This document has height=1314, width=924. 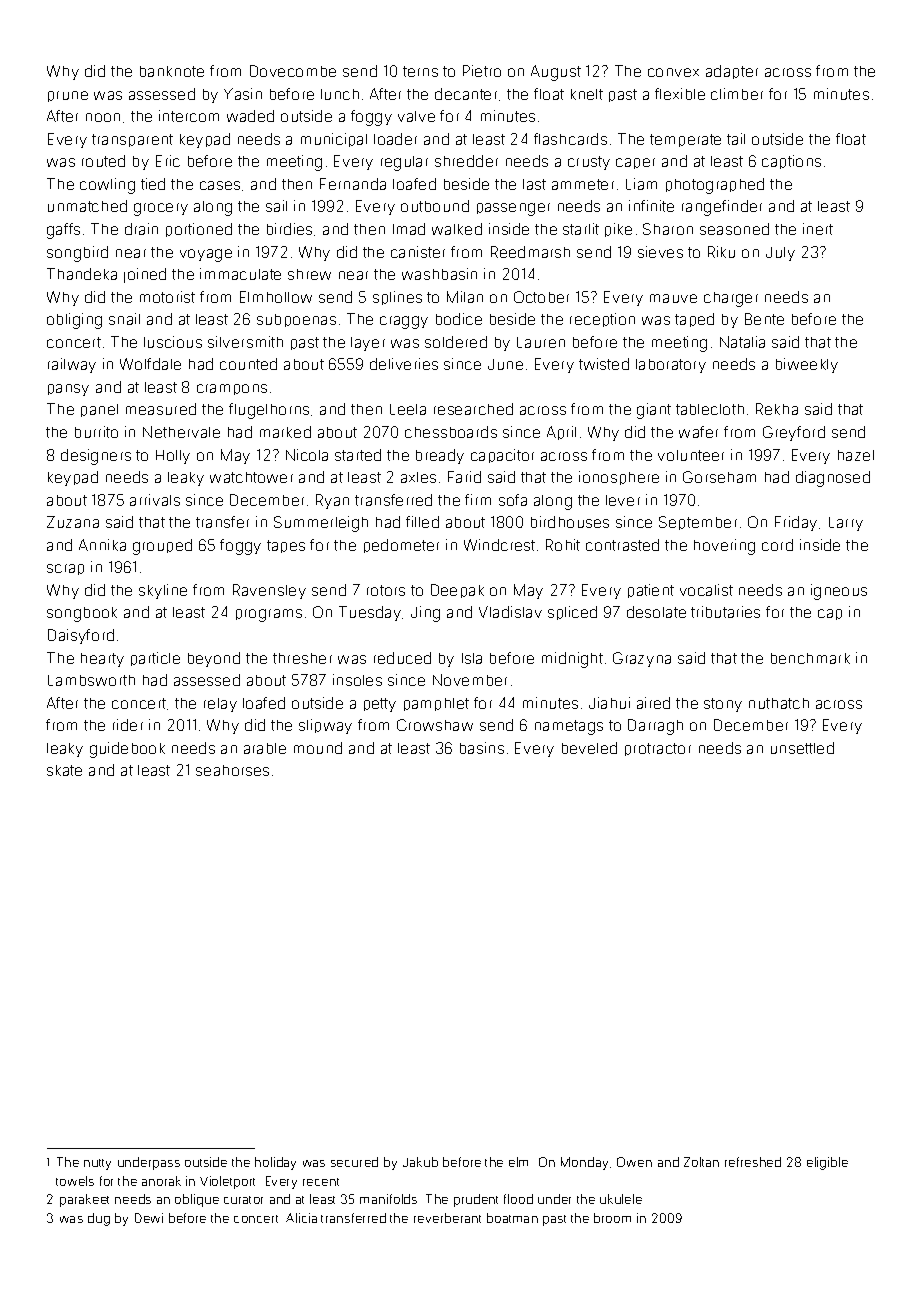 I want to click on prune, so click(x=68, y=96).
